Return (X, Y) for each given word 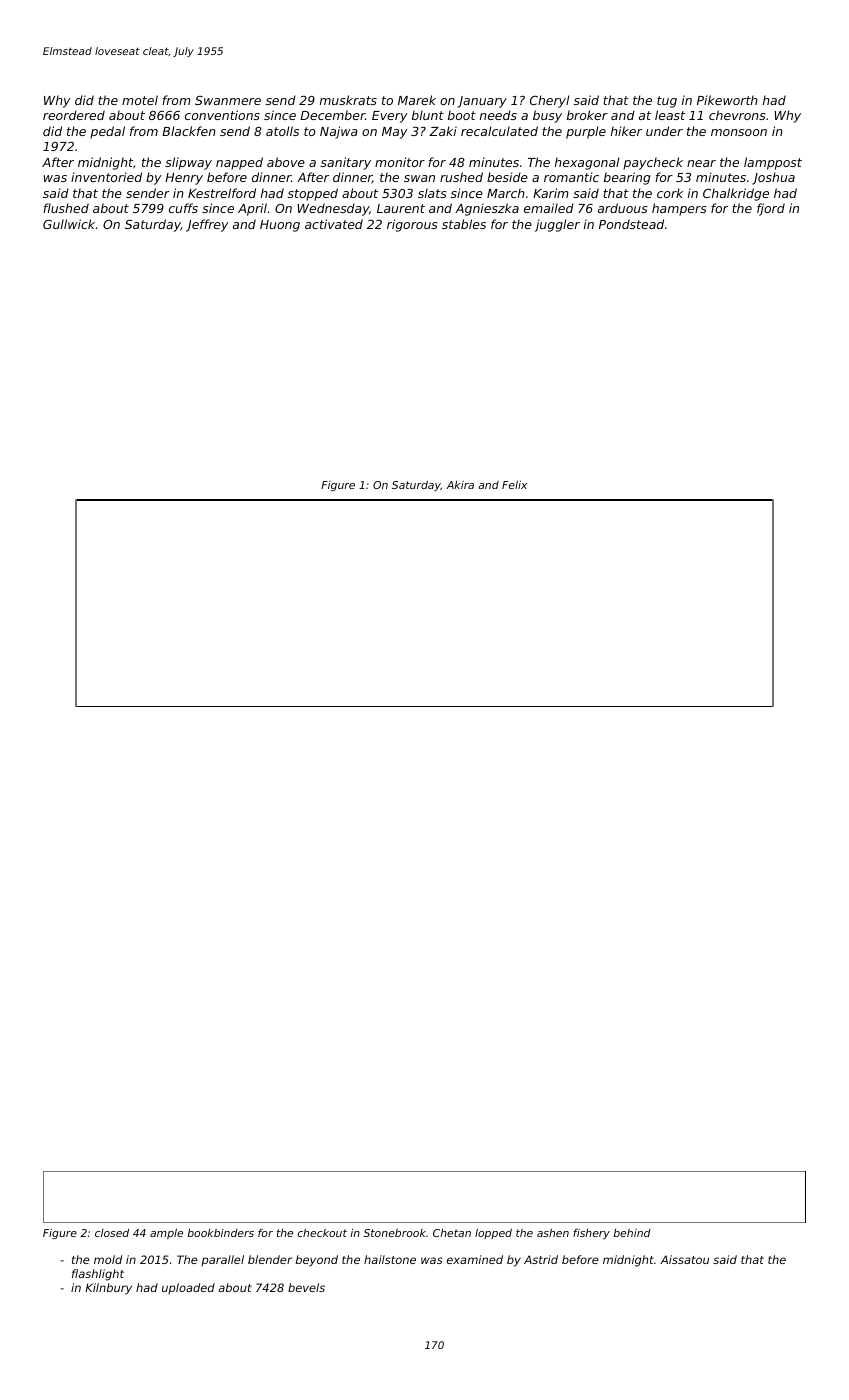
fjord (771, 209)
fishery (591, 1234)
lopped (493, 1233)
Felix (514, 484)
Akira (460, 485)
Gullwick (69, 224)
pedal (107, 132)
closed (112, 1233)
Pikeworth (727, 100)
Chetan (452, 1233)
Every (389, 117)
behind (632, 1233)
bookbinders (220, 1233)
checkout (322, 1232)
